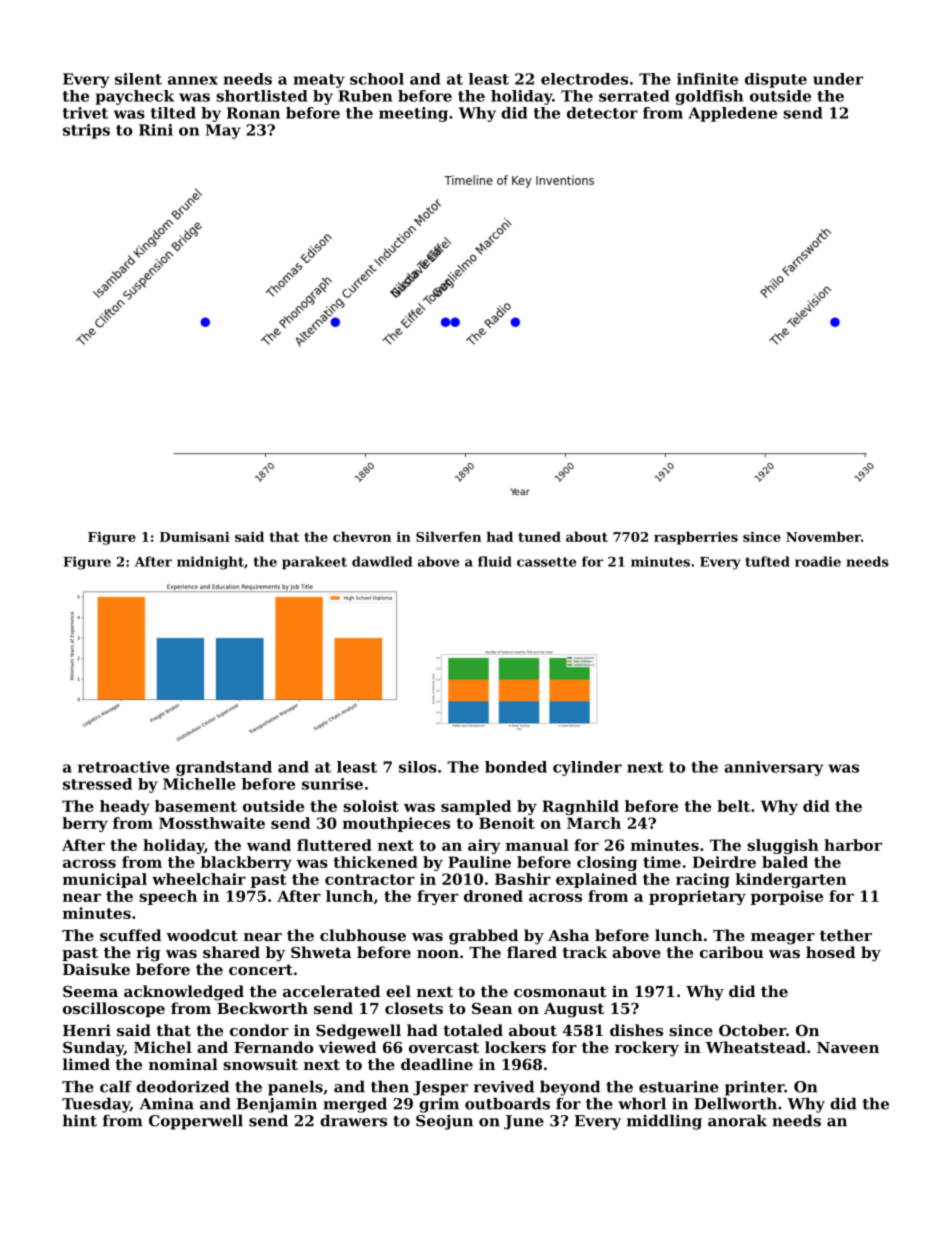 The height and width of the page is (1233, 952). What do you see at coordinates (184, 993) in the page?
I see `acknowledged` at bounding box center [184, 993].
